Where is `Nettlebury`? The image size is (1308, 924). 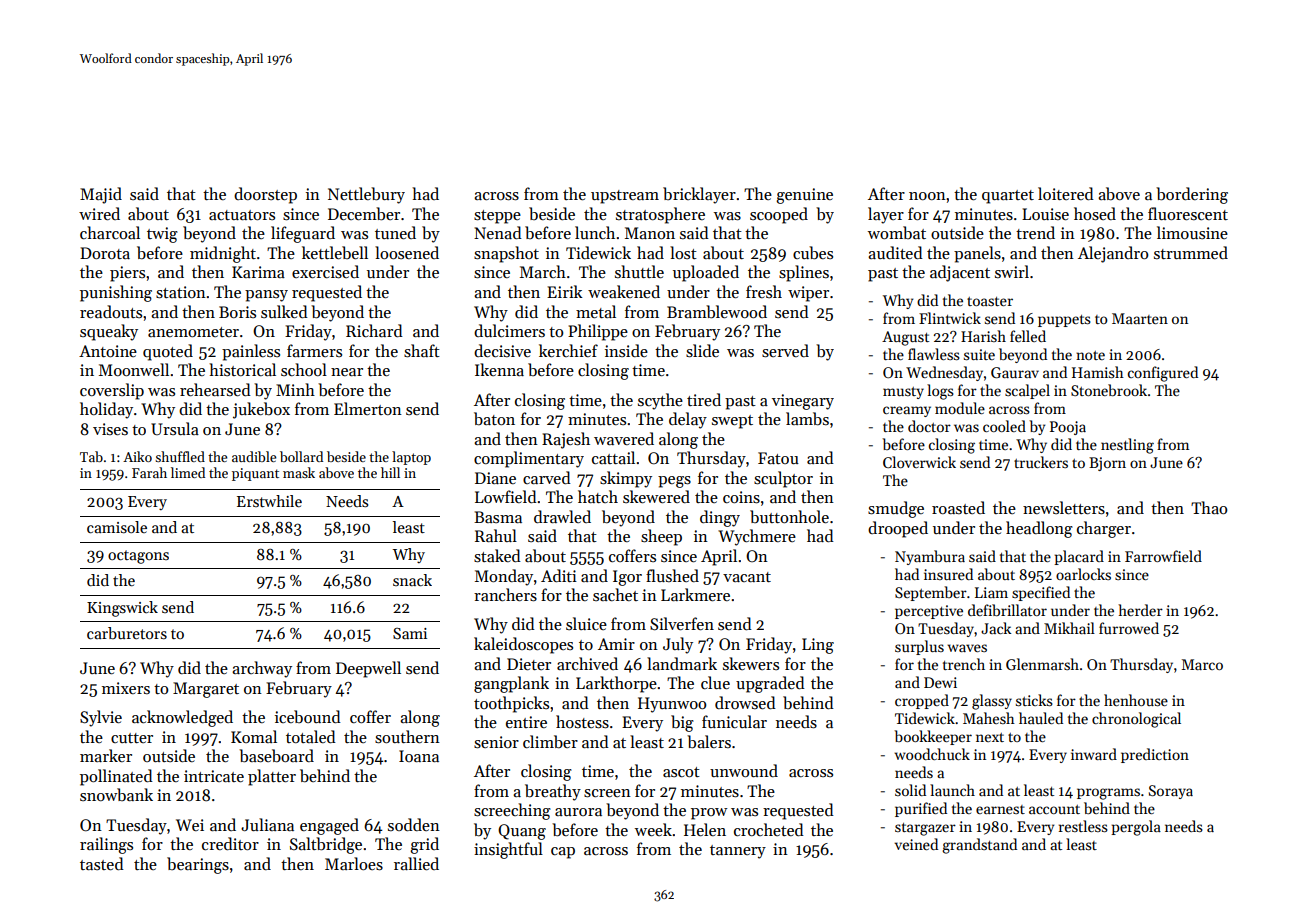
Nettlebury is located at coordinates (366, 195).
